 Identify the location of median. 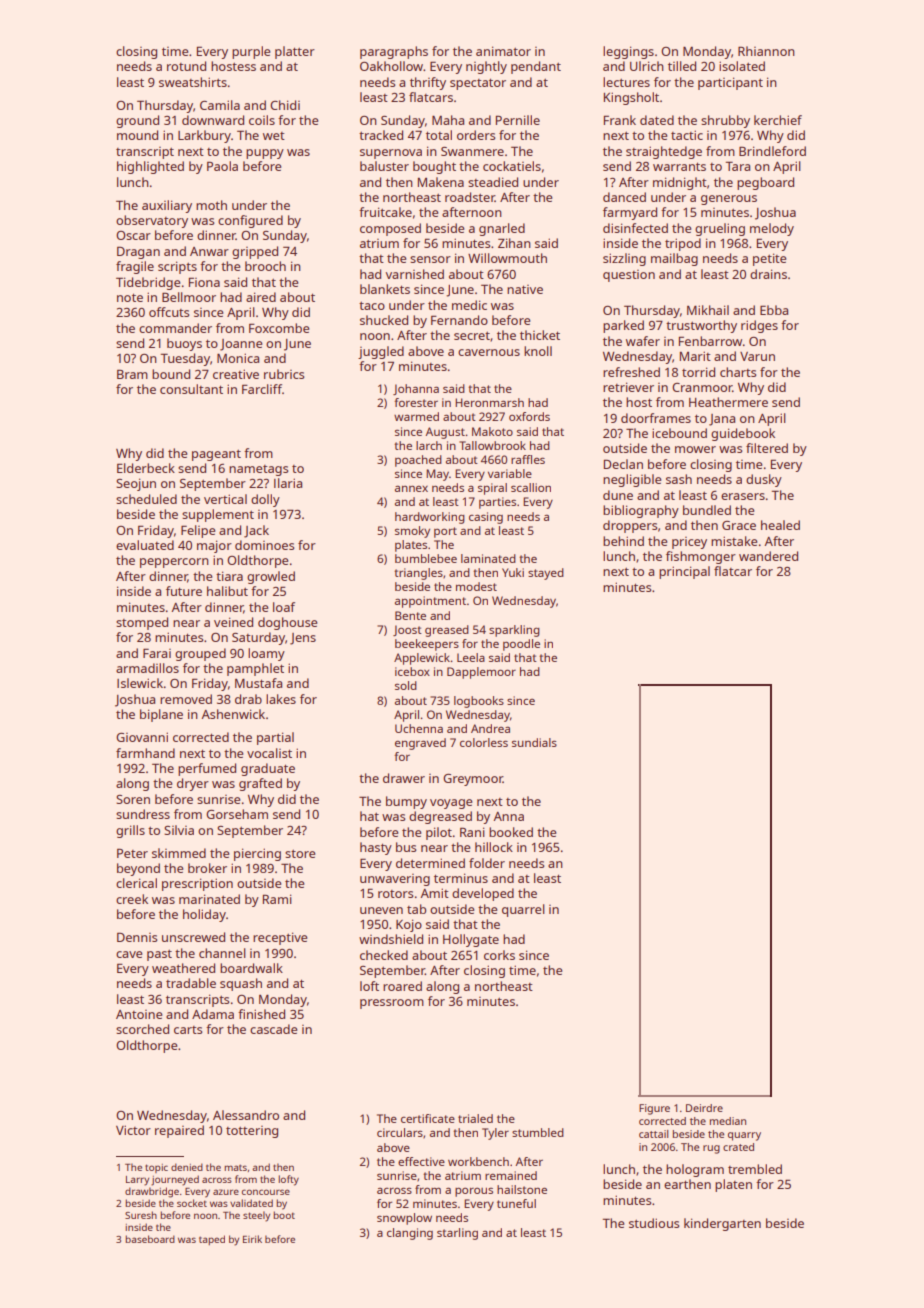
(728, 1121).
